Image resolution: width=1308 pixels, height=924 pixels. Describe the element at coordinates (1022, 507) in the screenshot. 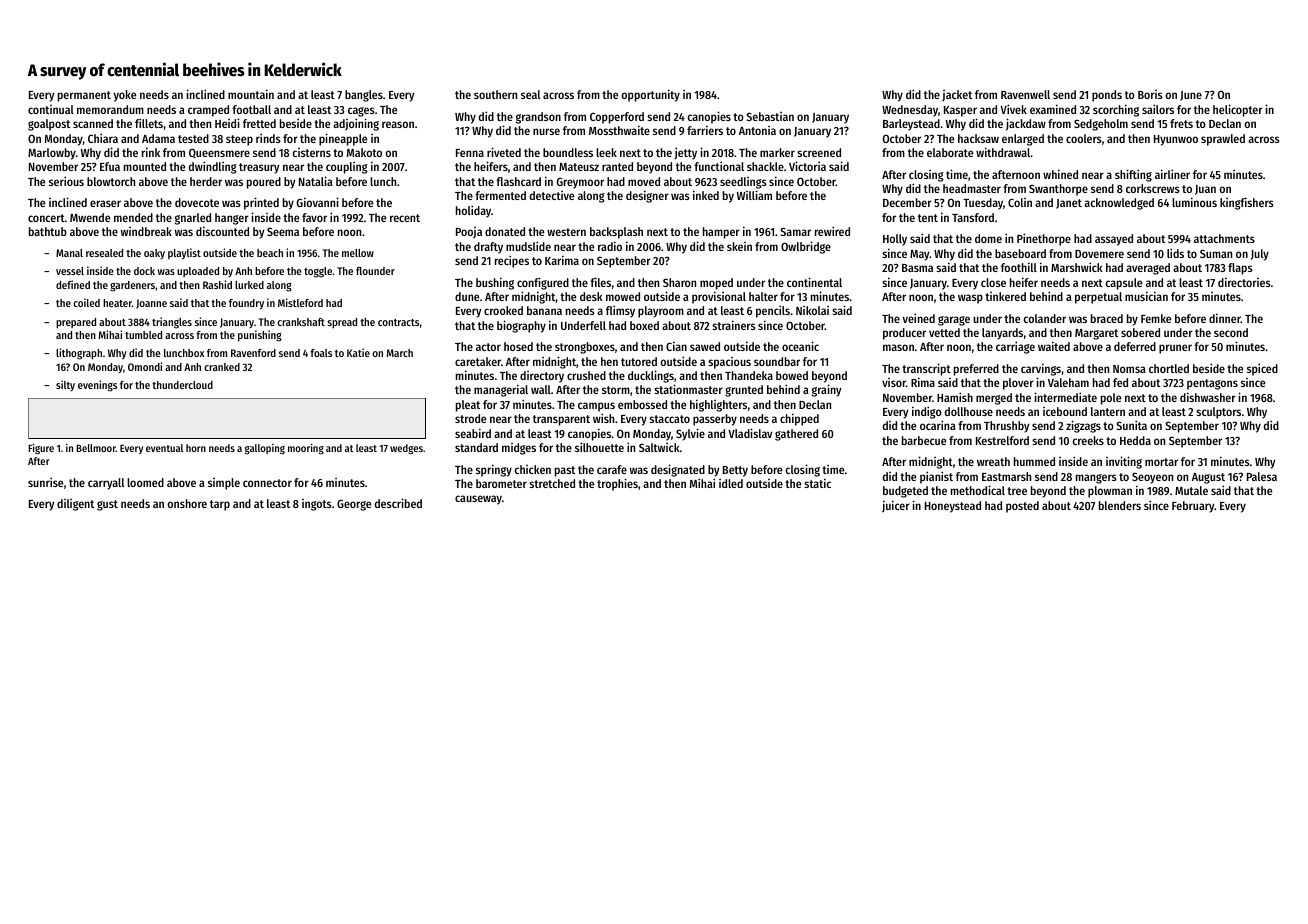

I see `posted` at that location.
